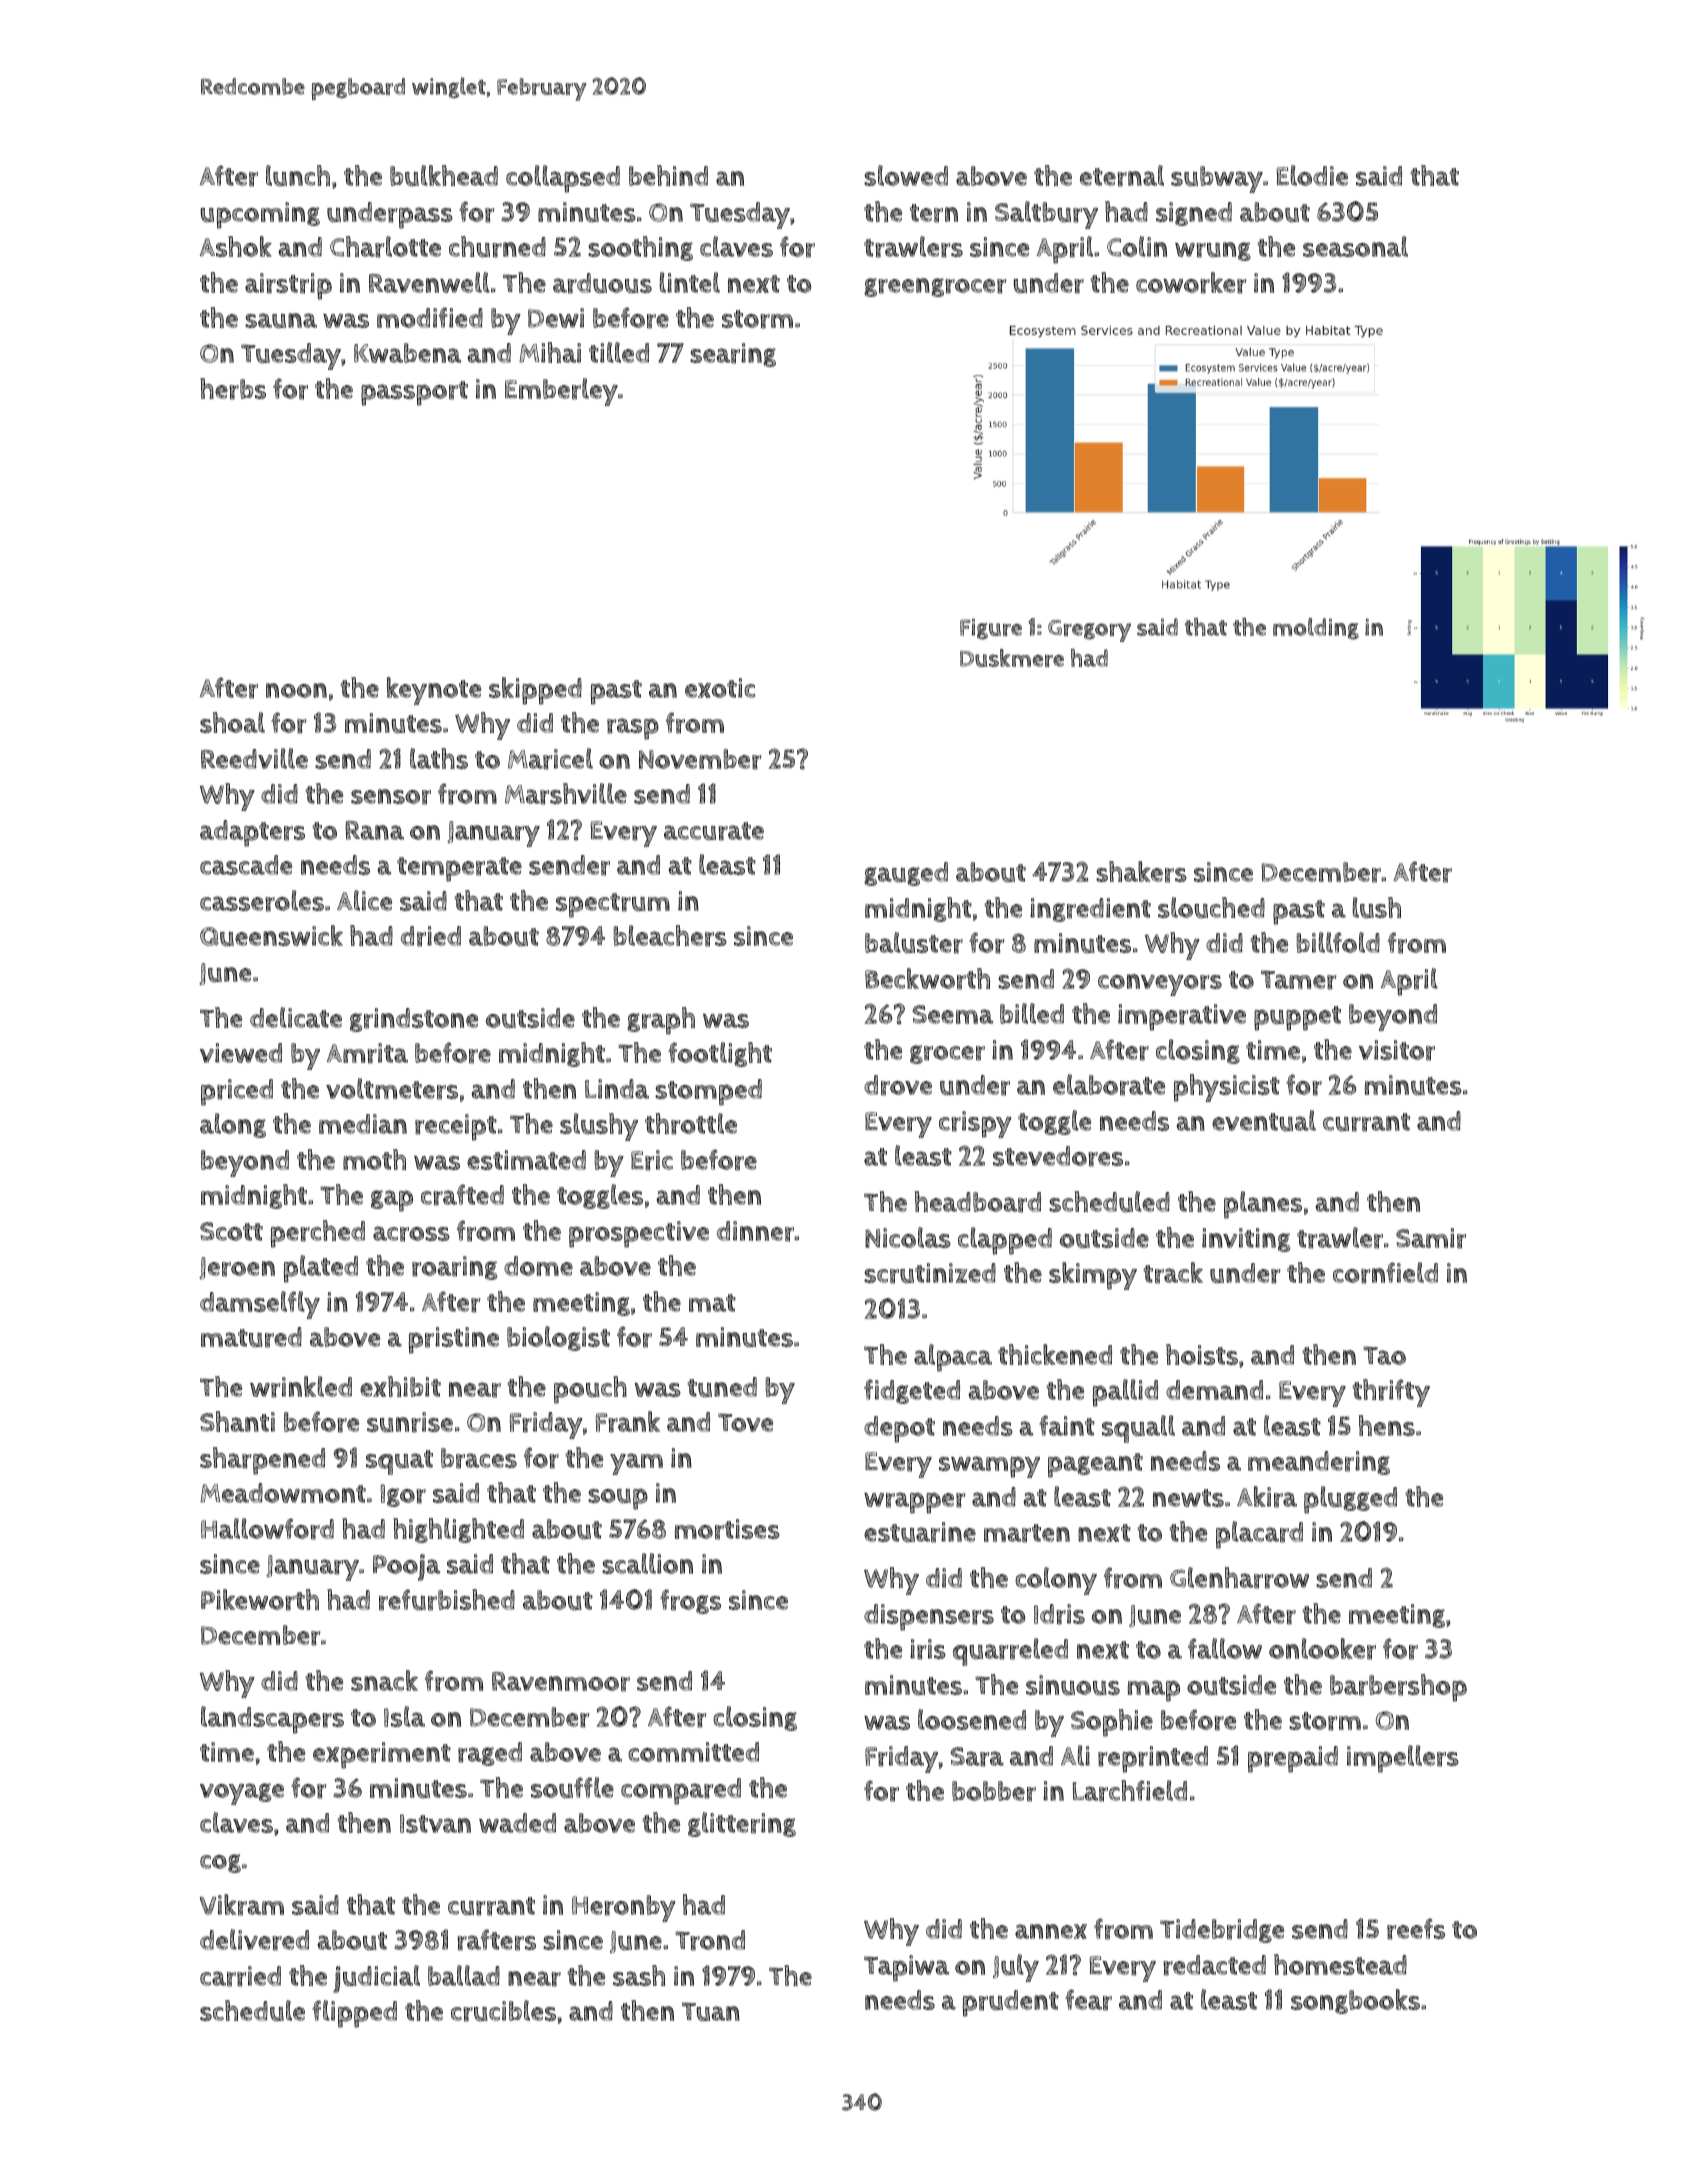 The height and width of the screenshot is (2178, 1683). What do you see at coordinates (414, 393) in the screenshot?
I see `passport` at bounding box center [414, 393].
